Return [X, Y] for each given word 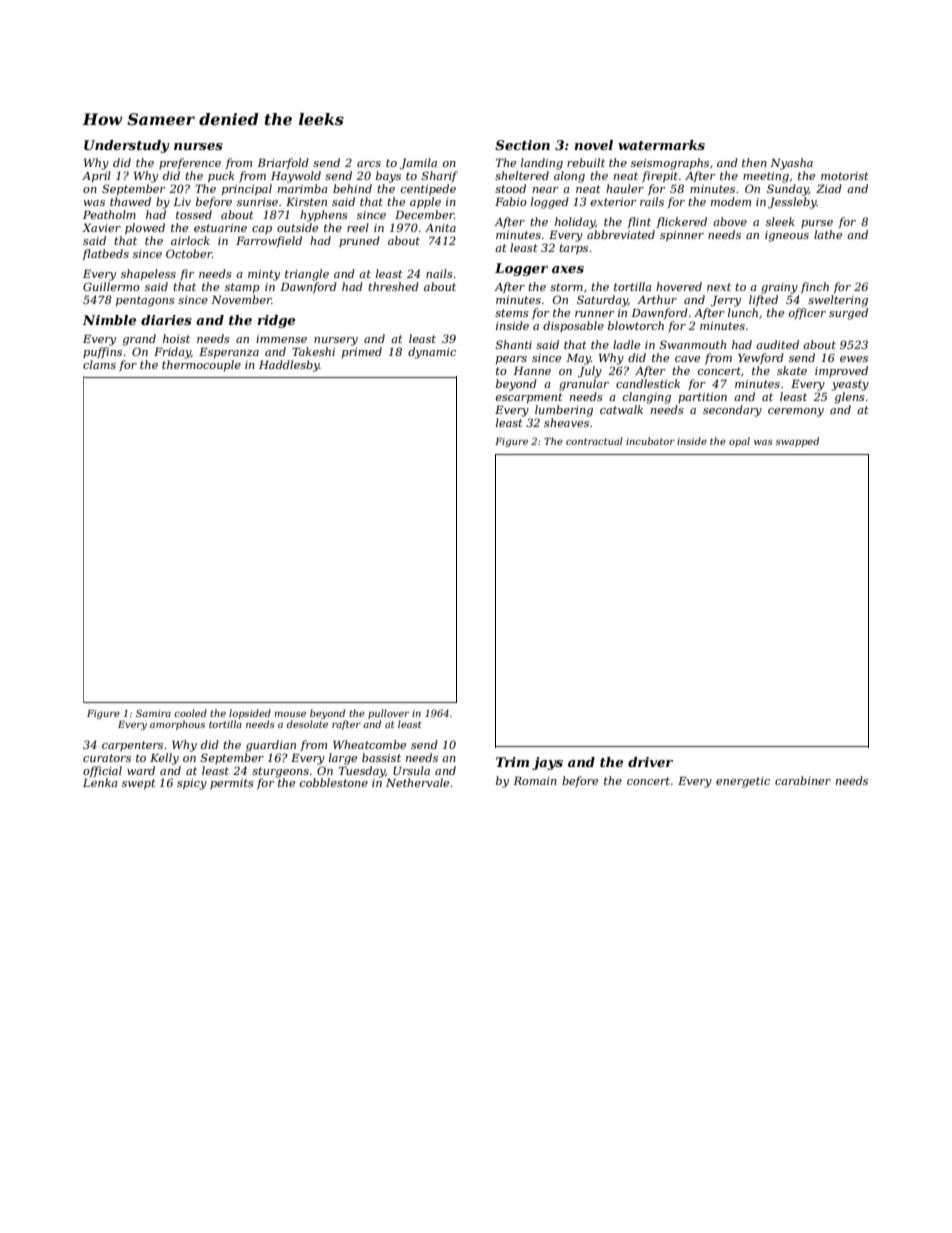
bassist [381, 757]
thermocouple [201, 366]
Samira [153, 713]
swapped [797, 442]
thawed [130, 201]
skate [792, 370]
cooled [190, 713]
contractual [594, 441]
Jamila [418, 164]
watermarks [661, 145]
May [578, 359]
